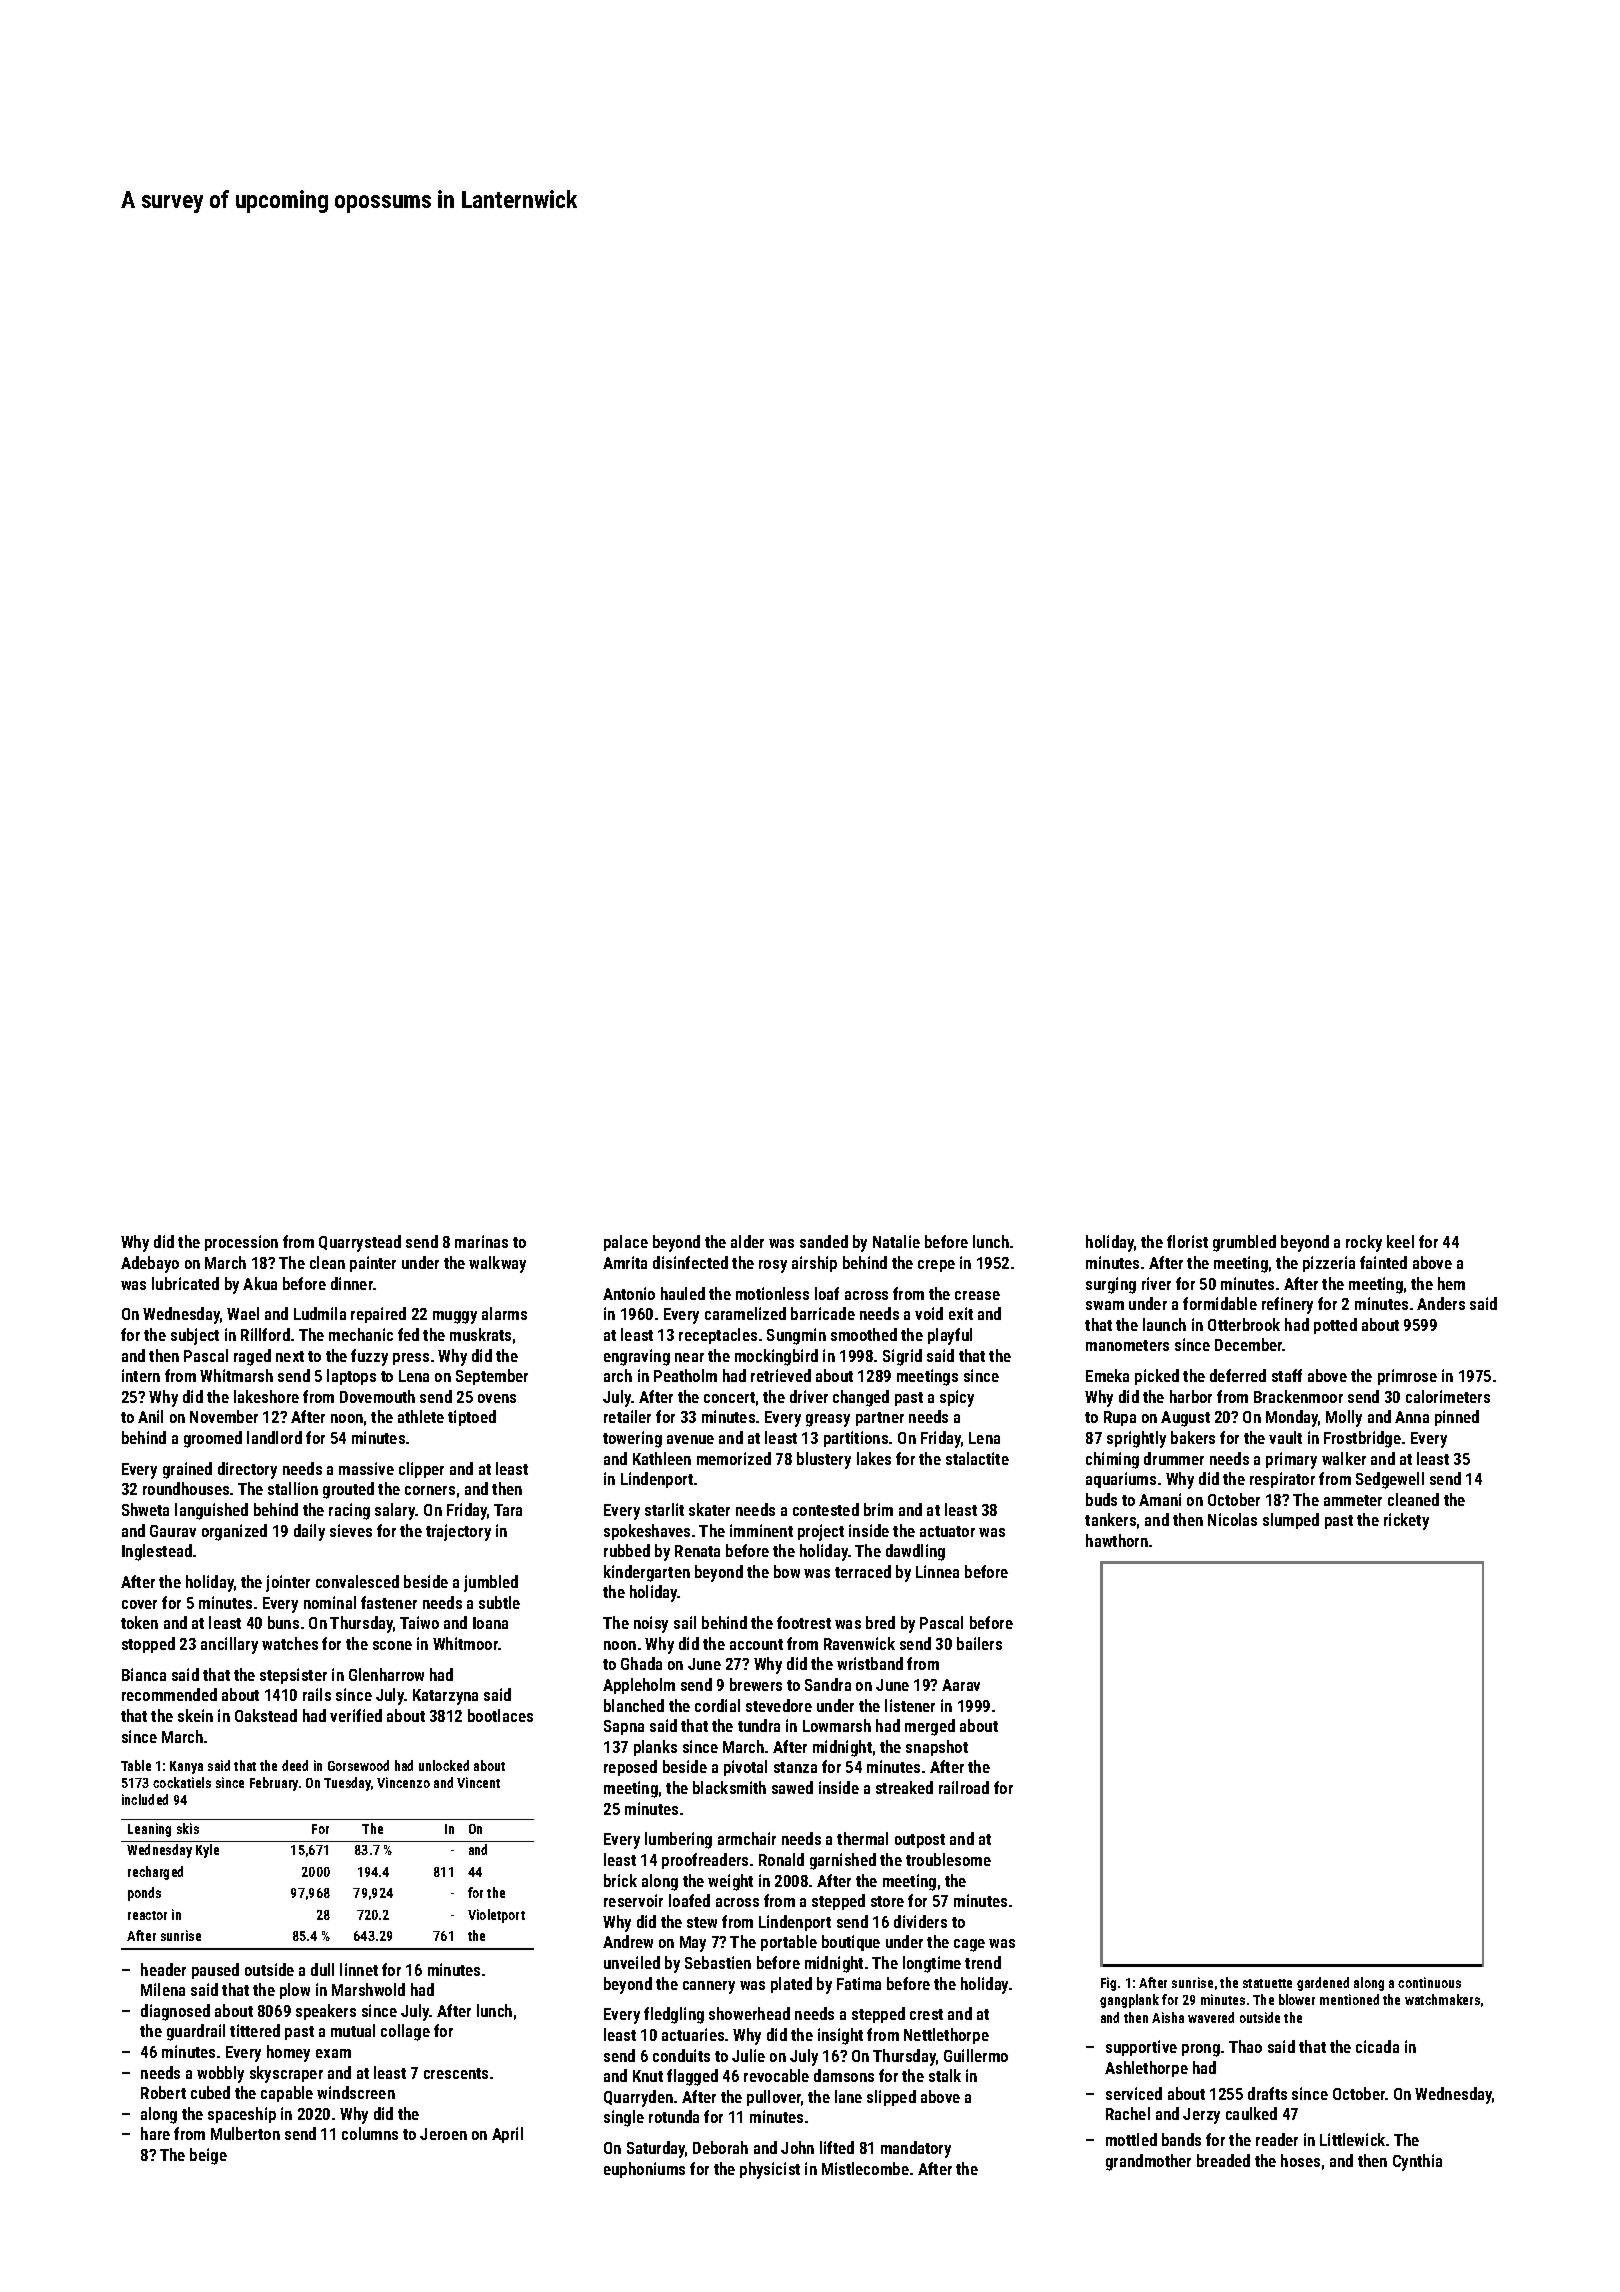 Image resolution: width=1620 pixels, height=2292 pixels. What do you see at coordinates (208, 2156) in the screenshot?
I see `beige` at bounding box center [208, 2156].
